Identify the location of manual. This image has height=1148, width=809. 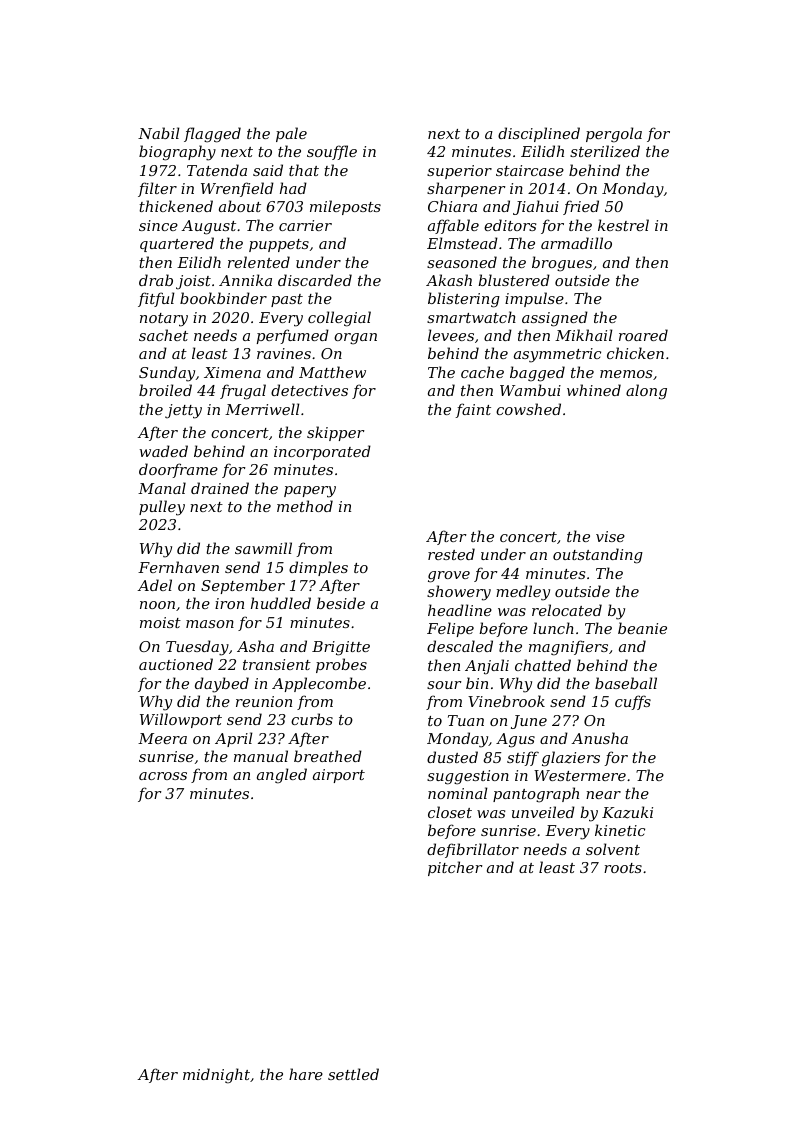
(261, 756).
